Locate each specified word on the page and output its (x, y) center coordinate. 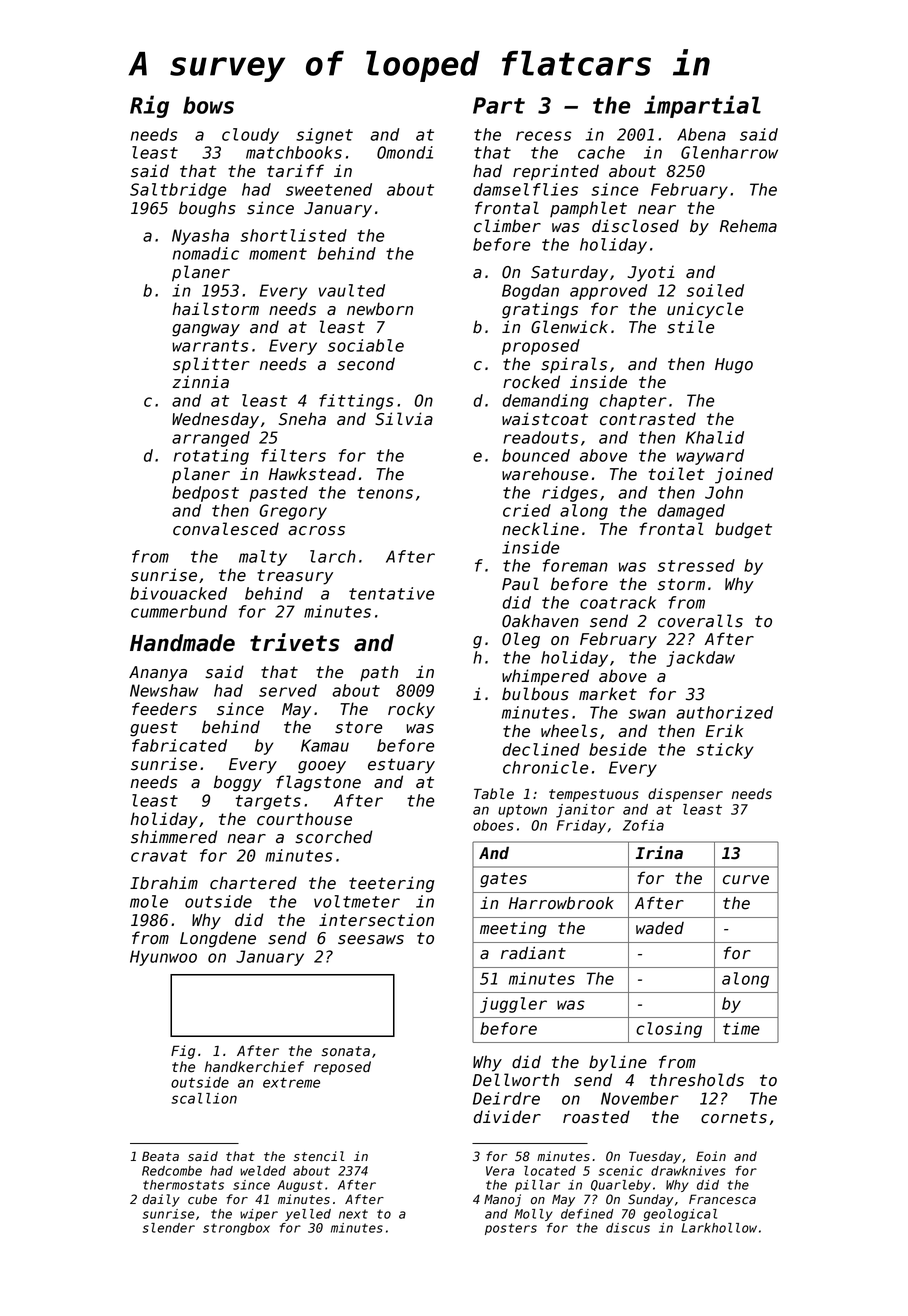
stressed (696, 565)
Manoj (502, 1200)
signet (324, 136)
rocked (531, 382)
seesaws (371, 940)
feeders (164, 709)
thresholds (697, 1080)
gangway (206, 330)
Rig (149, 106)
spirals (574, 365)
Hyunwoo (163, 958)
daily (161, 1200)
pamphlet (588, 209)
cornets (734, 1117)
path (379, 673)
